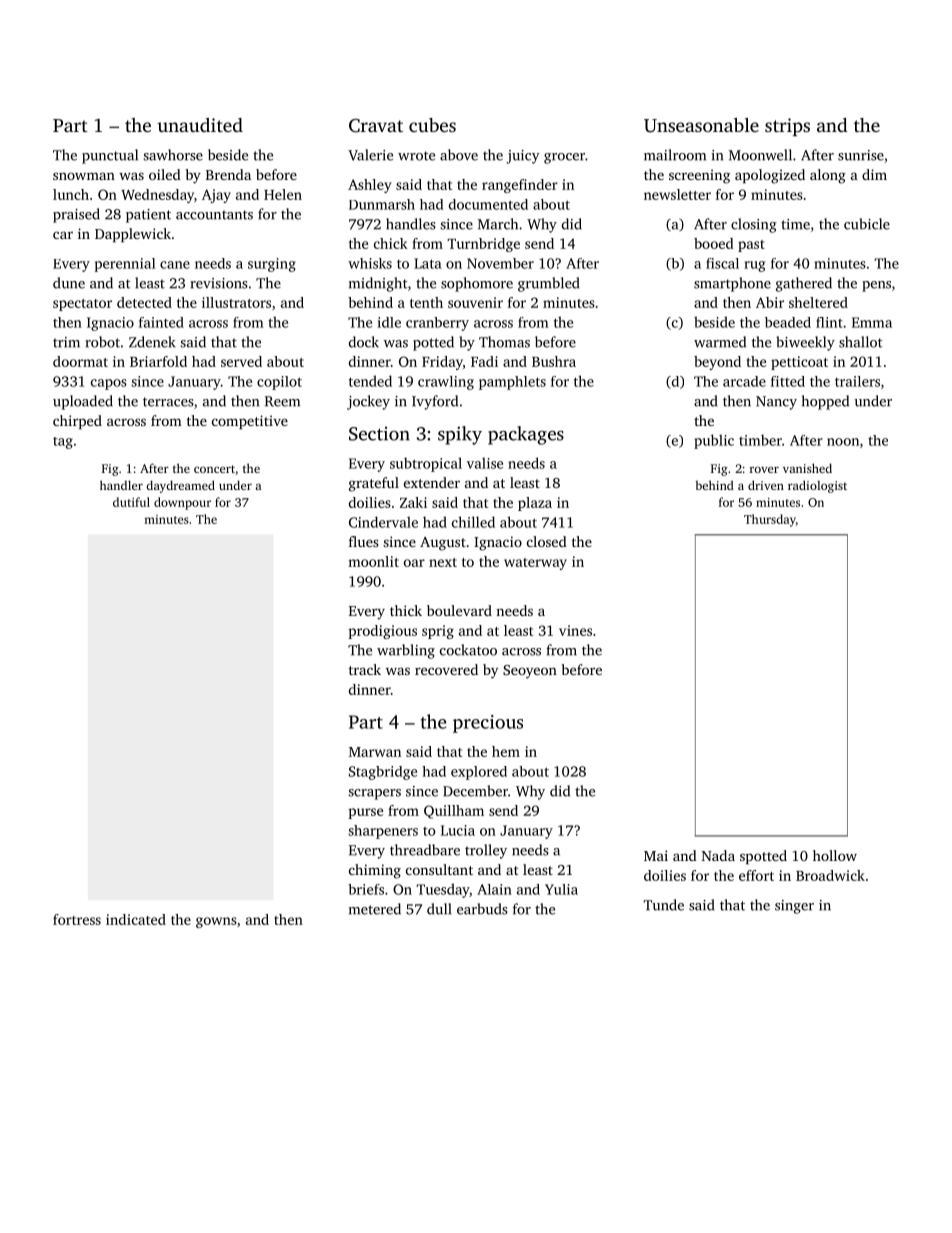  Describe the element at coordinates (83, 402) in the screenshot. I see `uploaded` at that location.
